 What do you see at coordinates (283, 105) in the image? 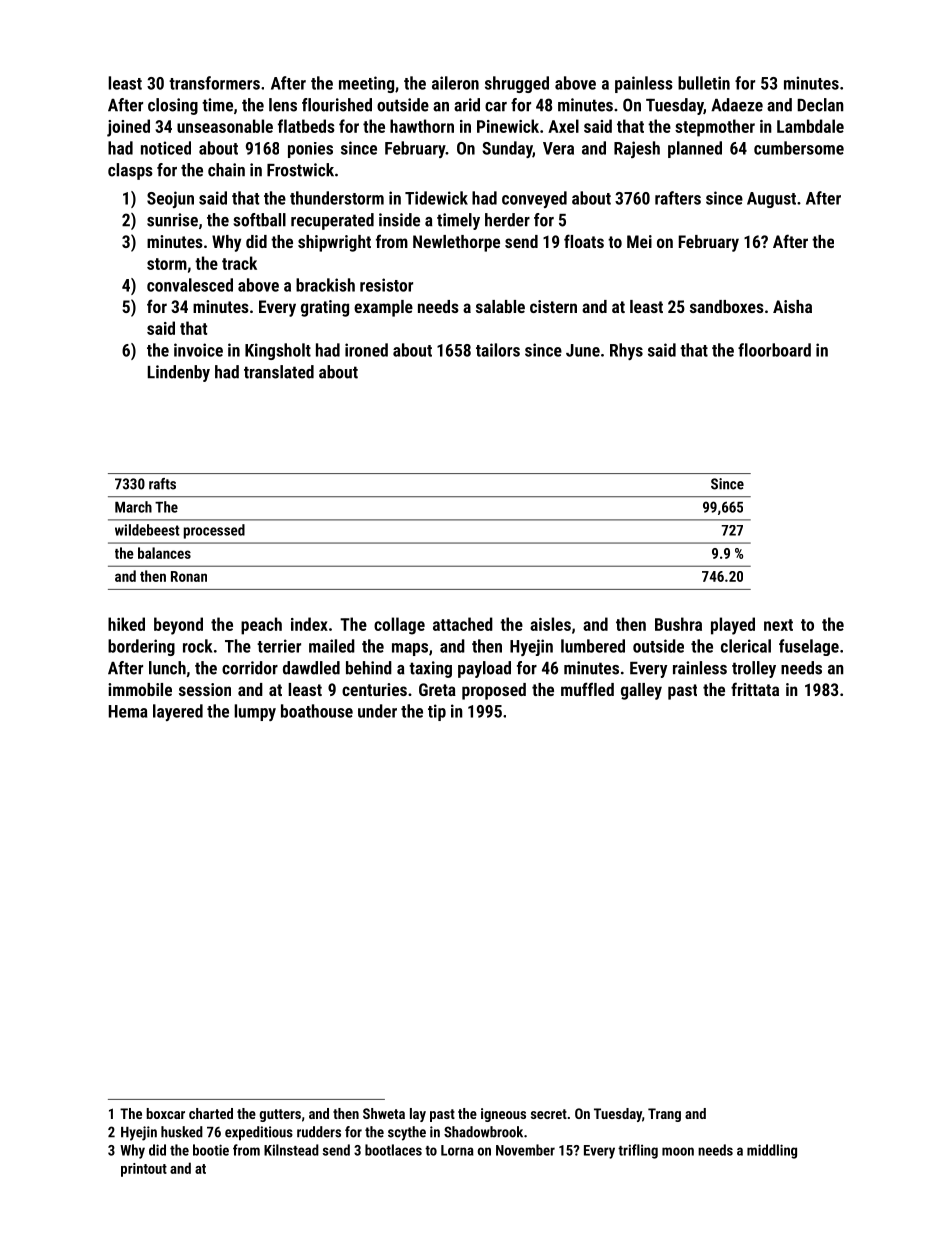
I see `lens` at bounding box center [283, 105].
